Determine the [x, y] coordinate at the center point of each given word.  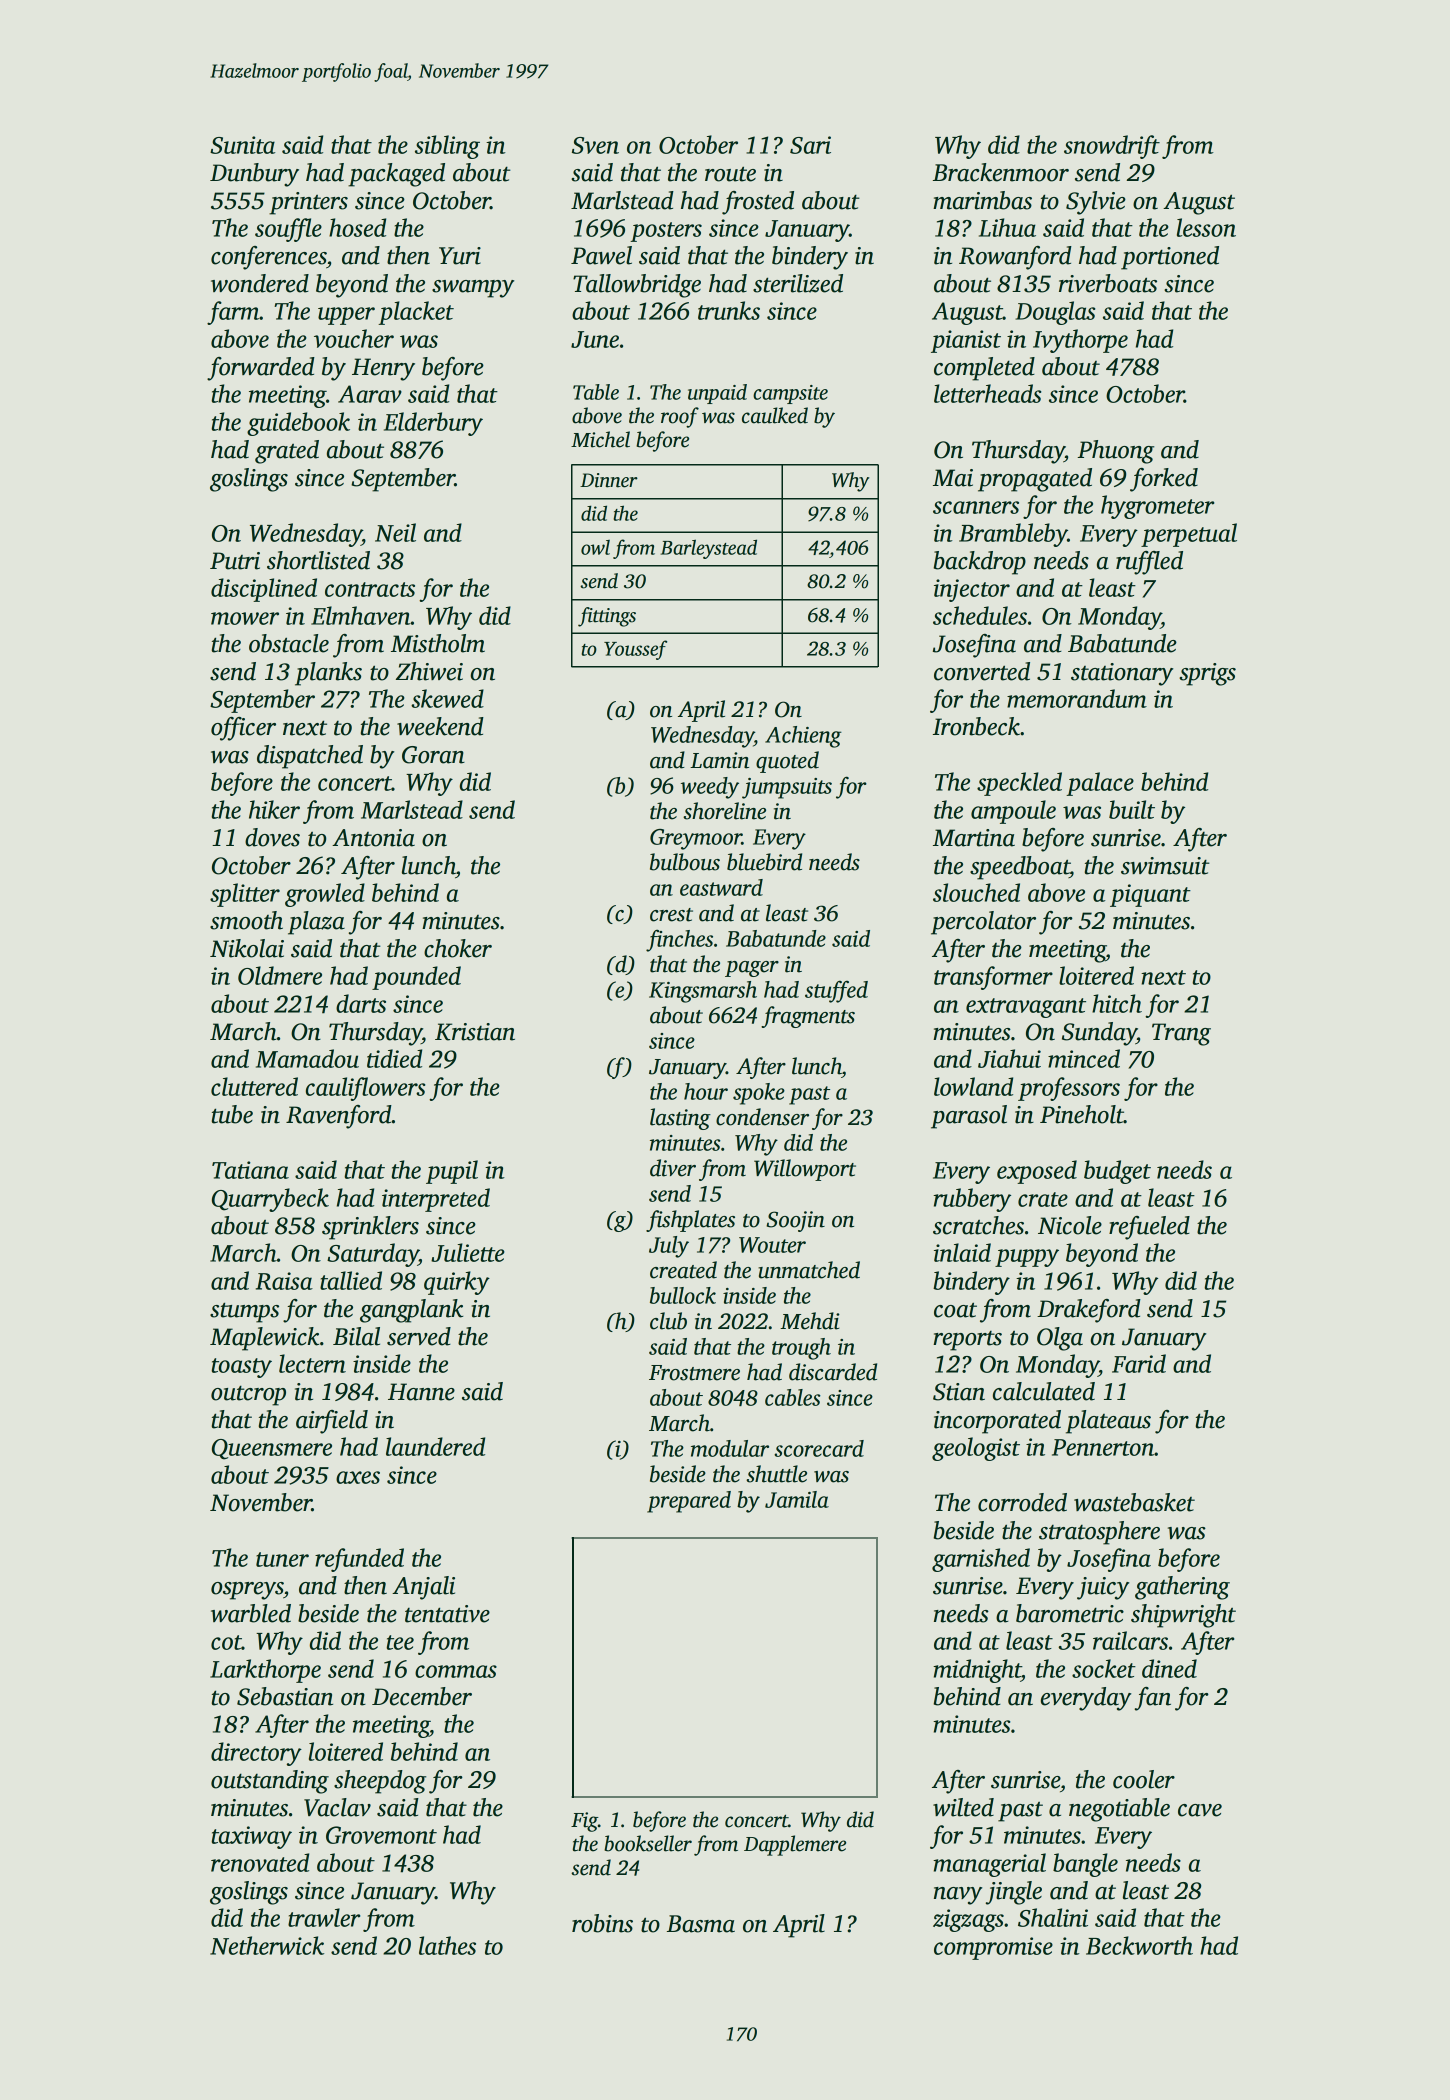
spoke [759, 1094]
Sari [810, 145]
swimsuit [1165, 866]
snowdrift [1112, 147]
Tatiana [250, 1170]
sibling [447, 147]
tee [400, 1642]
